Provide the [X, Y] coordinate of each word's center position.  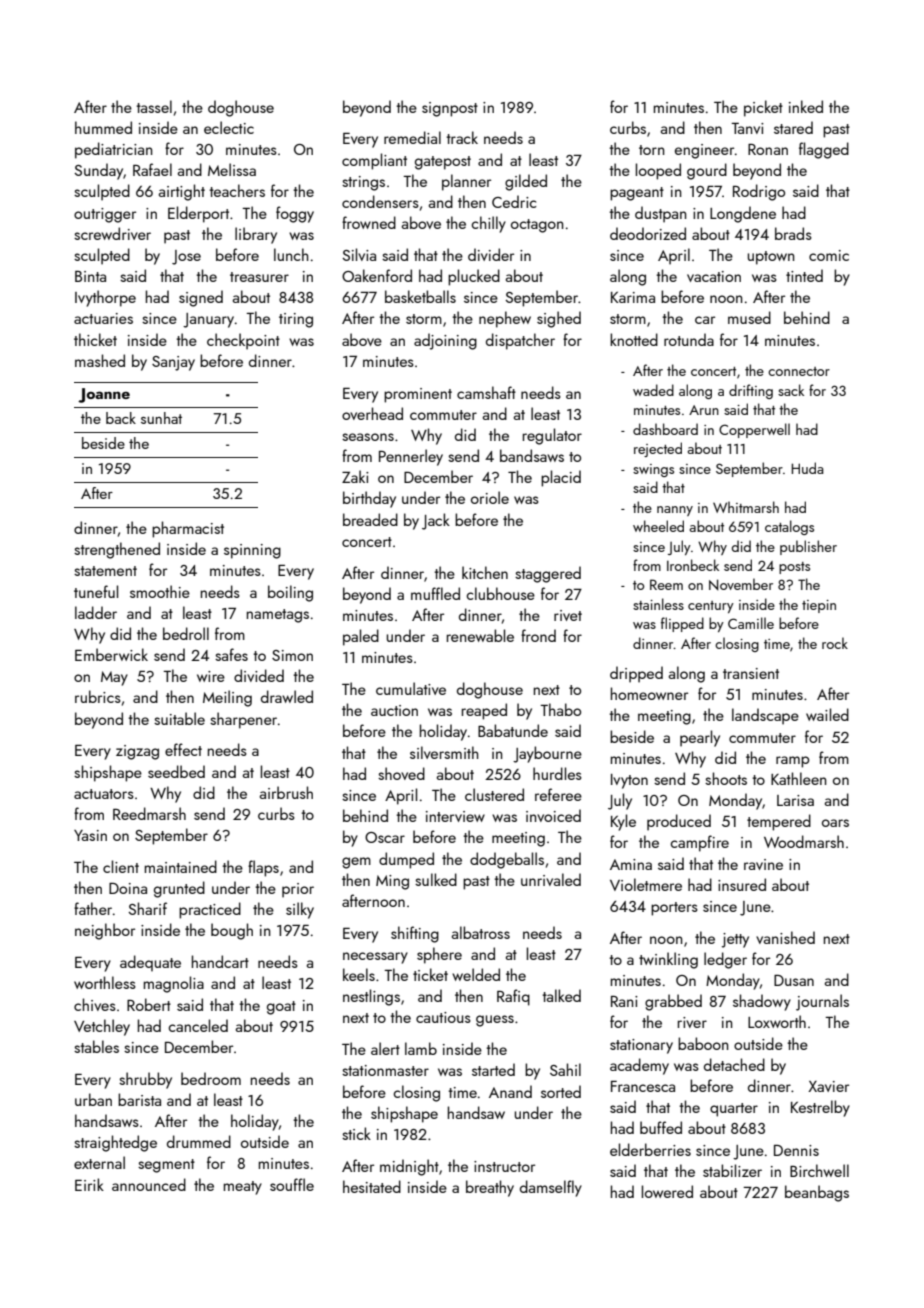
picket [763, 108]
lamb [421, 1048]
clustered [494, 794]
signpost [450, 109]
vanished [785, 937]
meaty [243, 1188]
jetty [735, 940]
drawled [287, 696]
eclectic [229, 127]
